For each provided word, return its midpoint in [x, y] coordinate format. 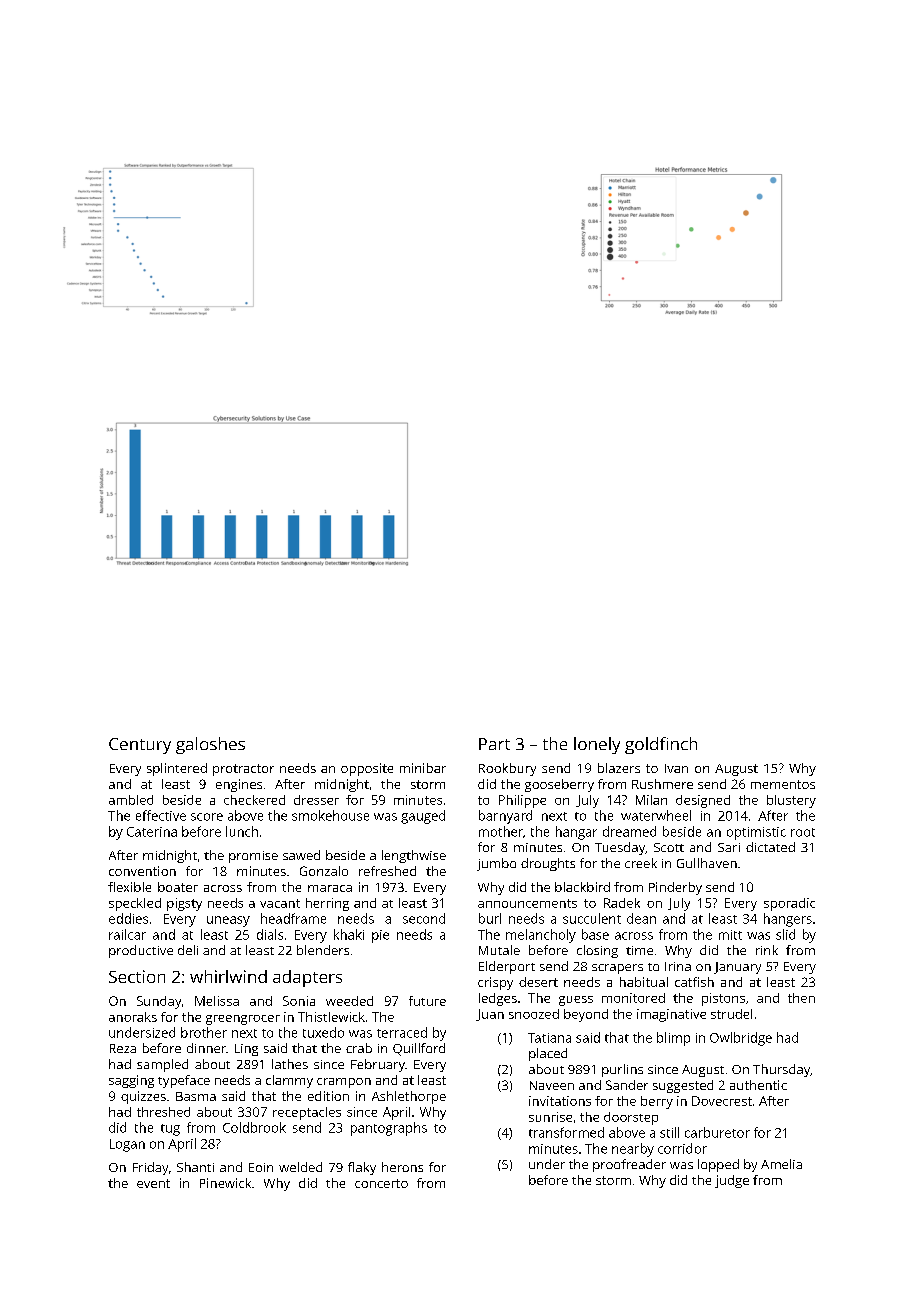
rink [767, 950]
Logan [127, 1145]
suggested [683, 1086]
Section [137, 976]
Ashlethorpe [409, 1097]
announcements [527, 903]
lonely [597, 745]
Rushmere [662, 784]
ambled [131, 800]
